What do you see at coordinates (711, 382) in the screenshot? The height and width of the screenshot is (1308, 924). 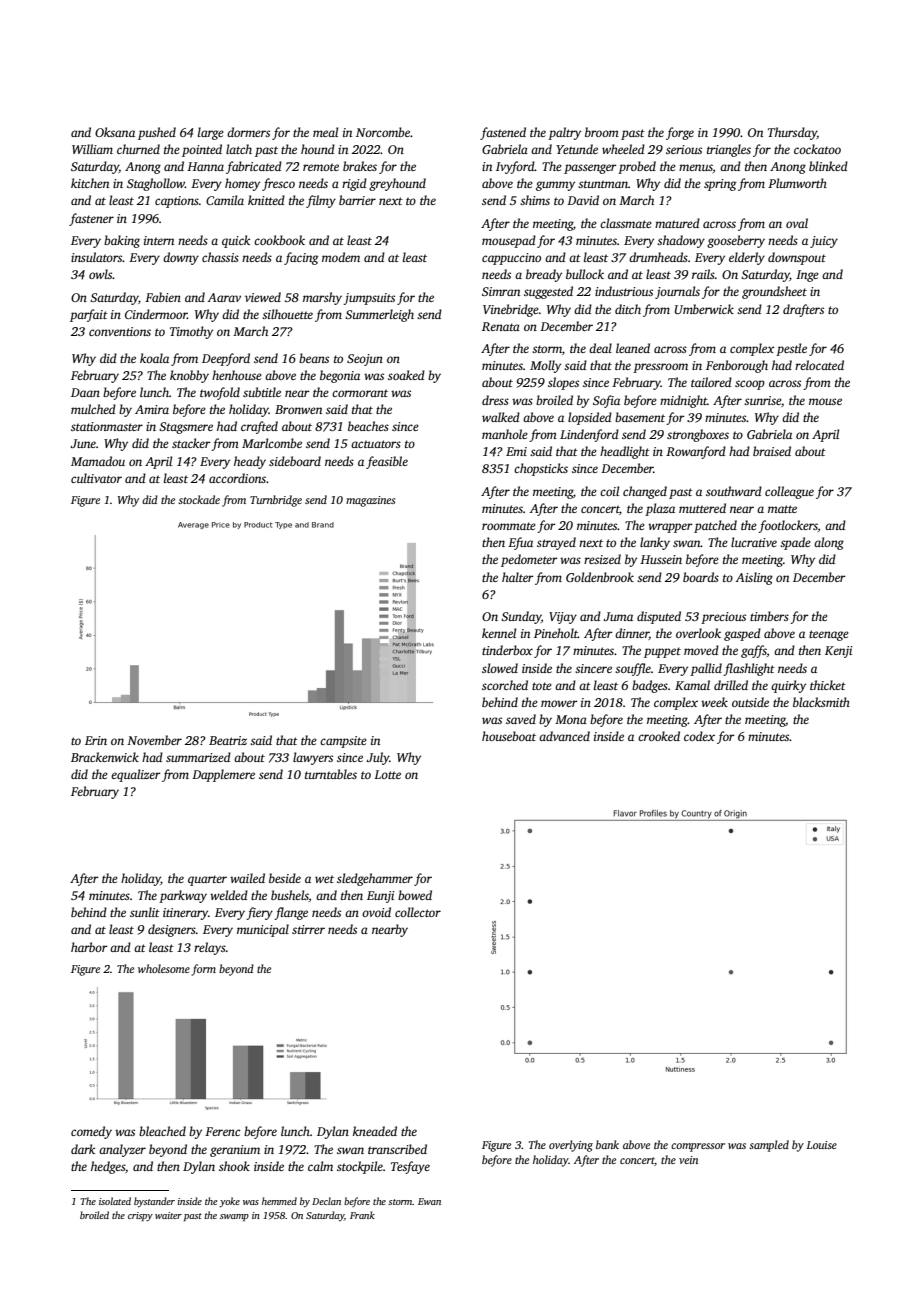 I see `tailored` at bounding box center [711, 382].
